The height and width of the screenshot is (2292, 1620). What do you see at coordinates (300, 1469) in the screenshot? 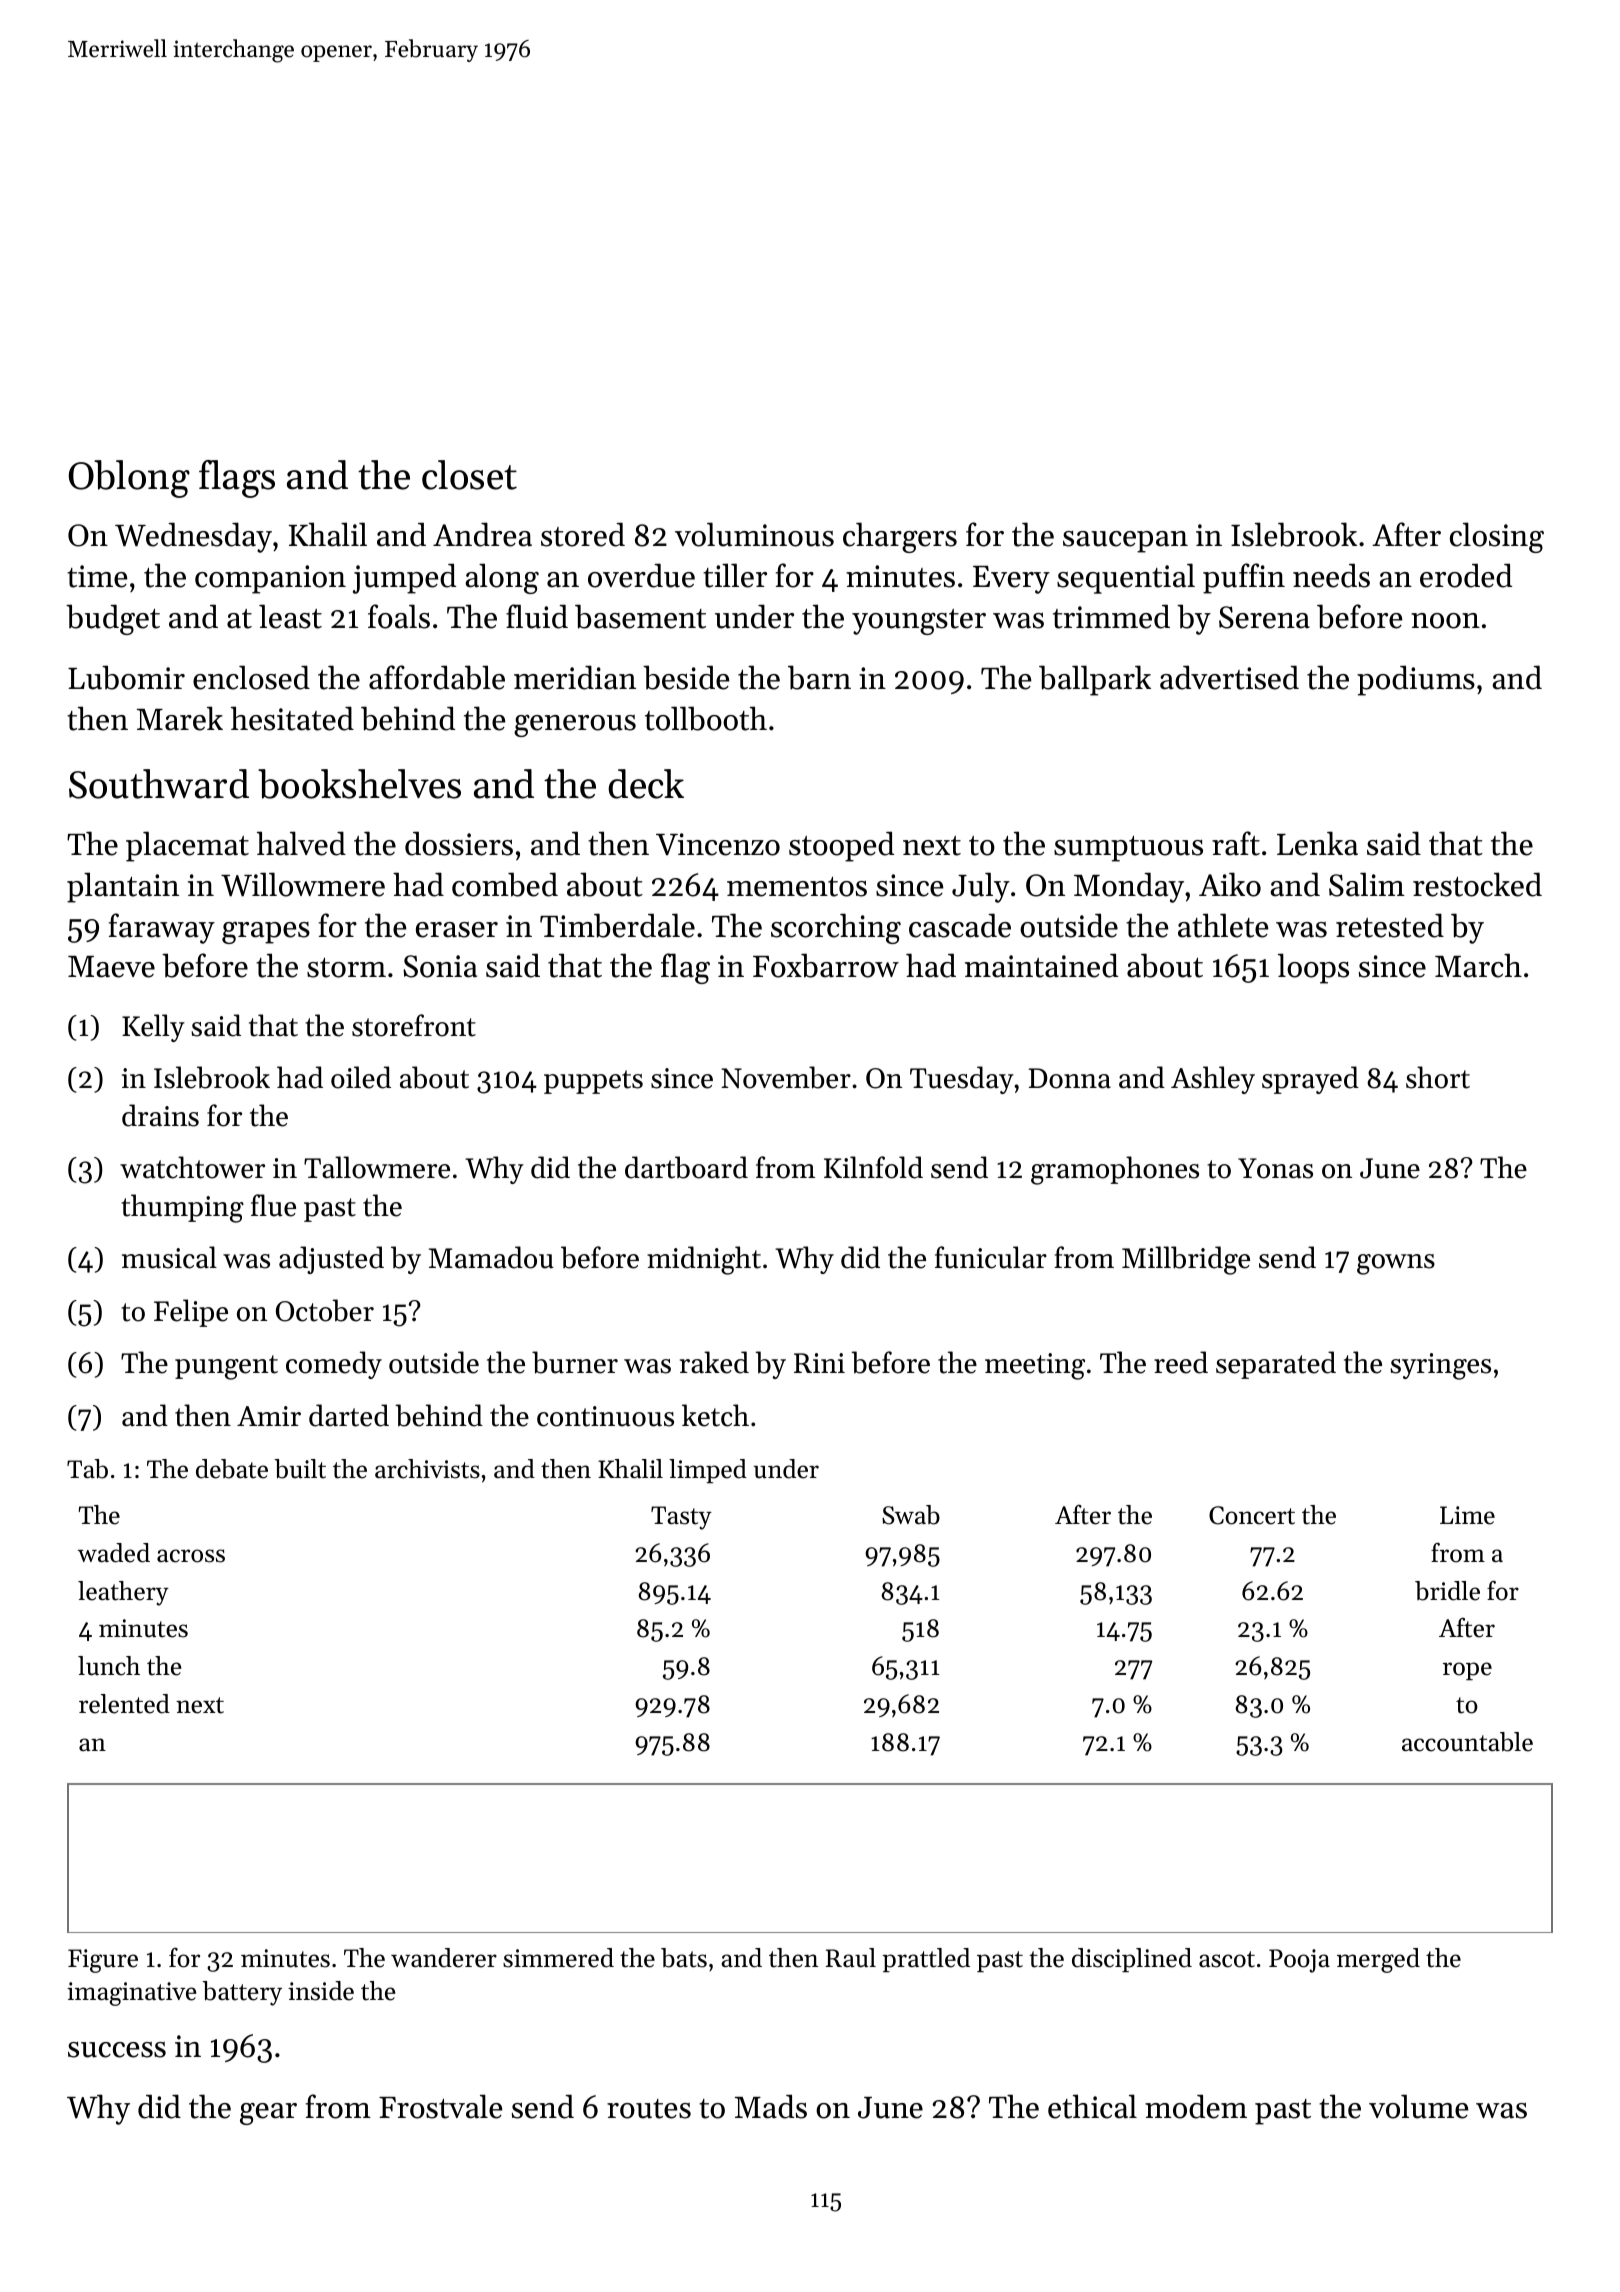
I see `built` at bounding box center [300, 1469].
